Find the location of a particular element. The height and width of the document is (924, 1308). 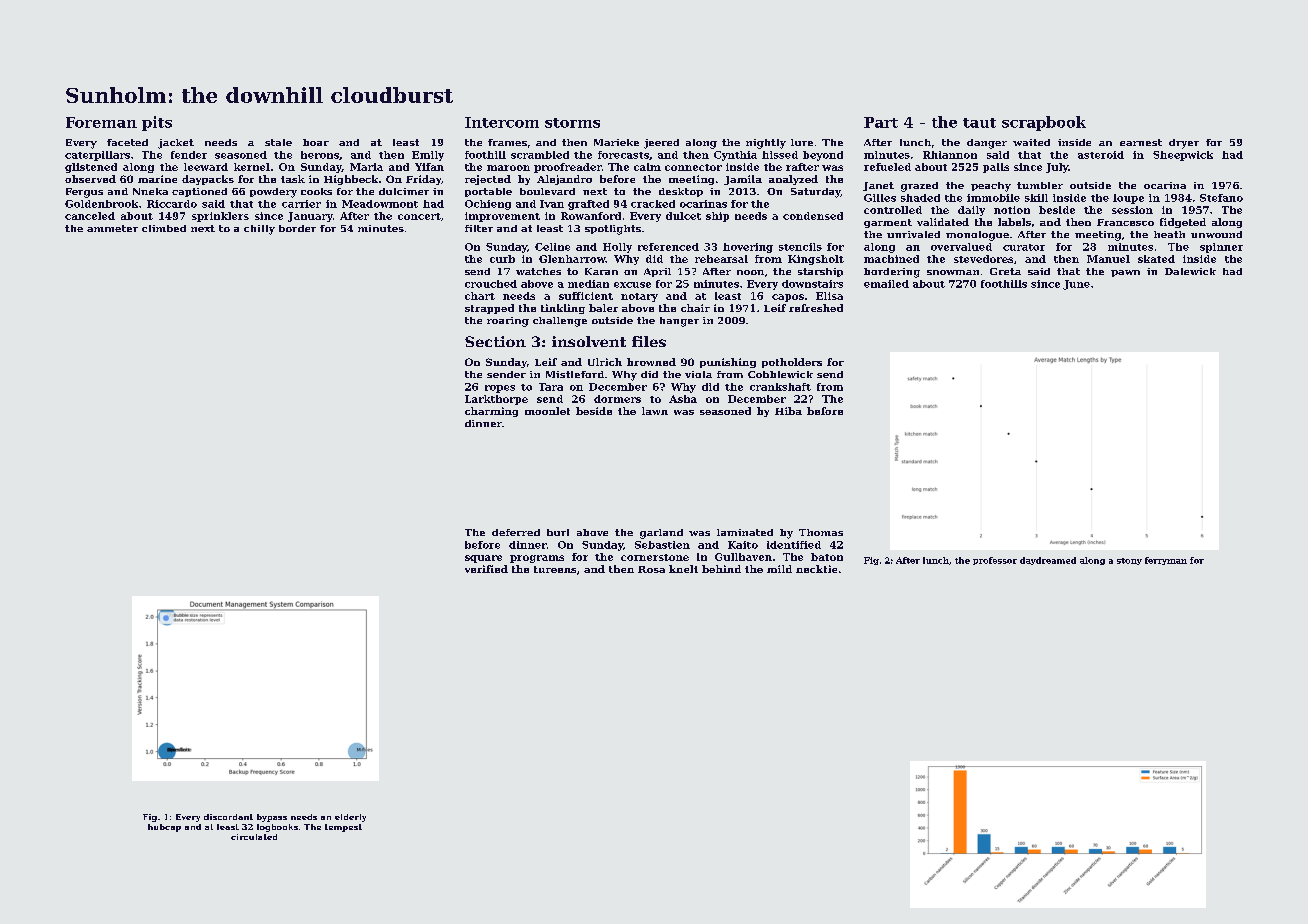

Larkthorpe is located at coordinates (496, 400).
